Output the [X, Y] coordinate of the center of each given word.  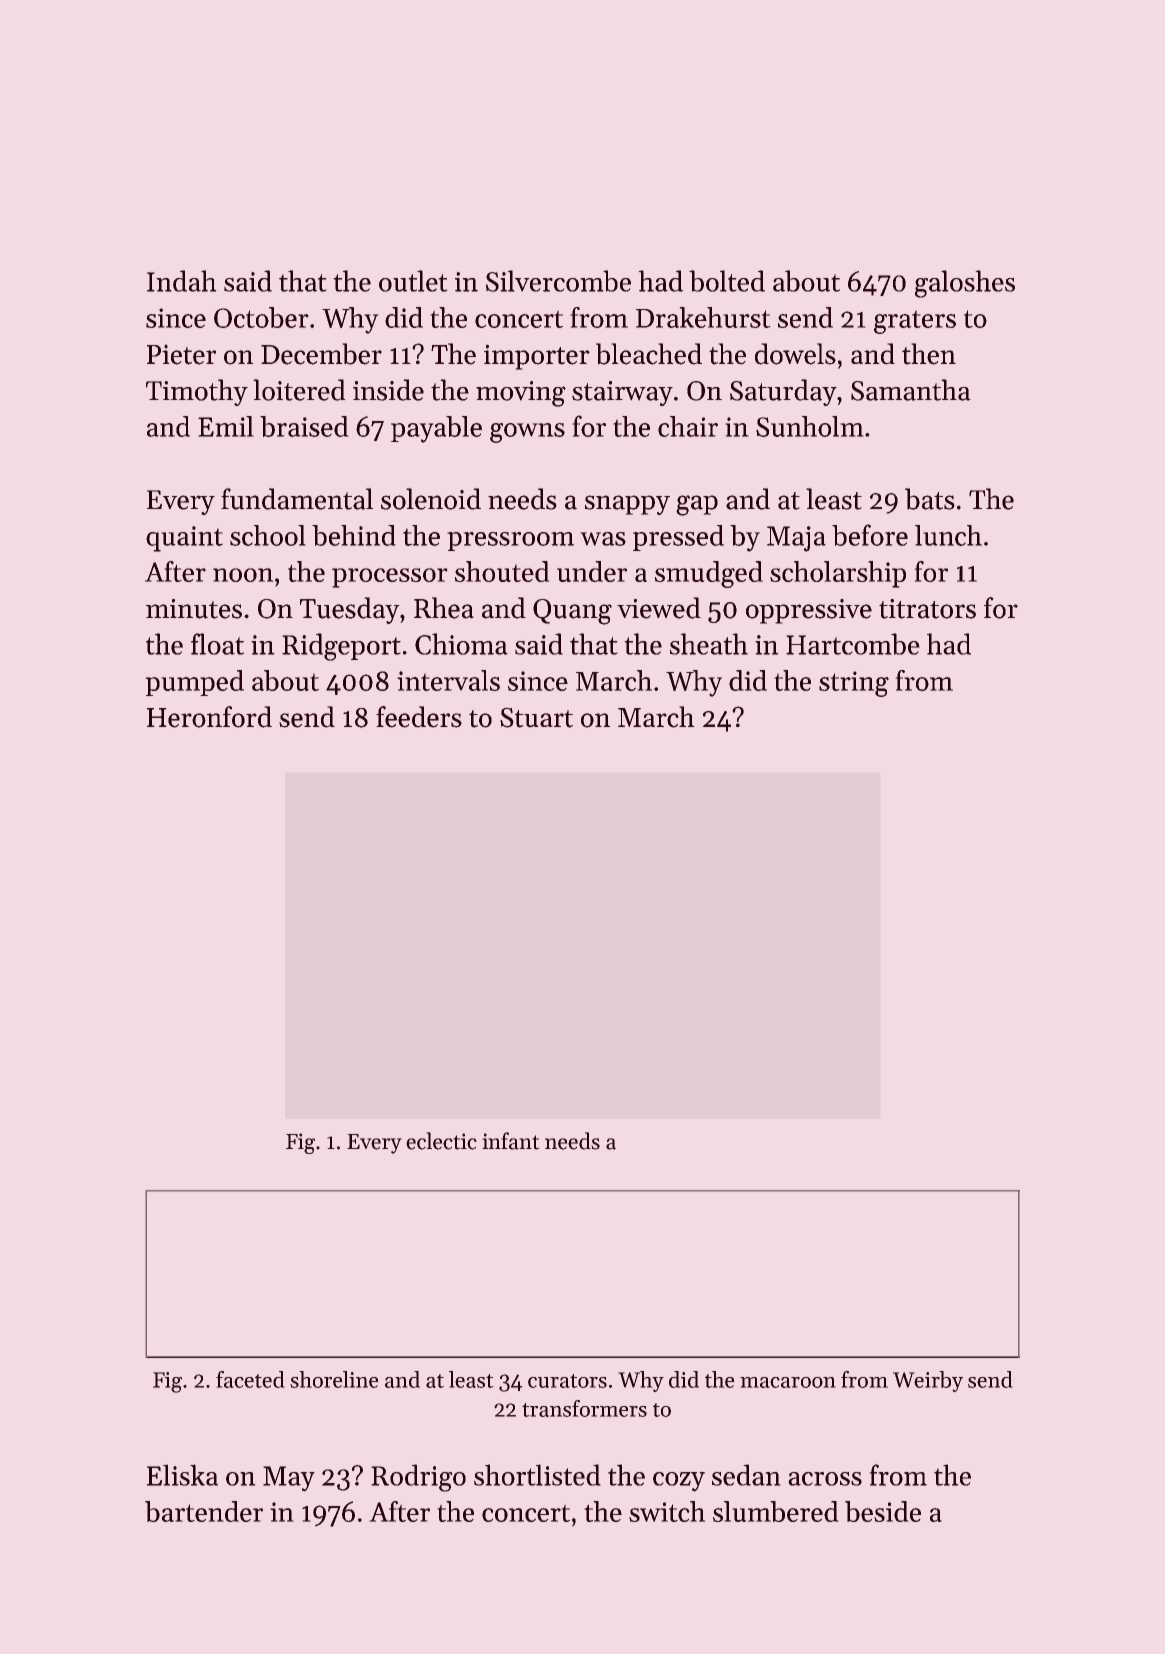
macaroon [788, 1382]
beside [883, 1511]
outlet [413, 281]
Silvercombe [558, 281]
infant [511, 1141]
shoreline [334, 1379]
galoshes [965, 284]
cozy [679, 1482]
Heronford [209, 717]
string [854, 684]
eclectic [441, 1141]
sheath [709, 644]
